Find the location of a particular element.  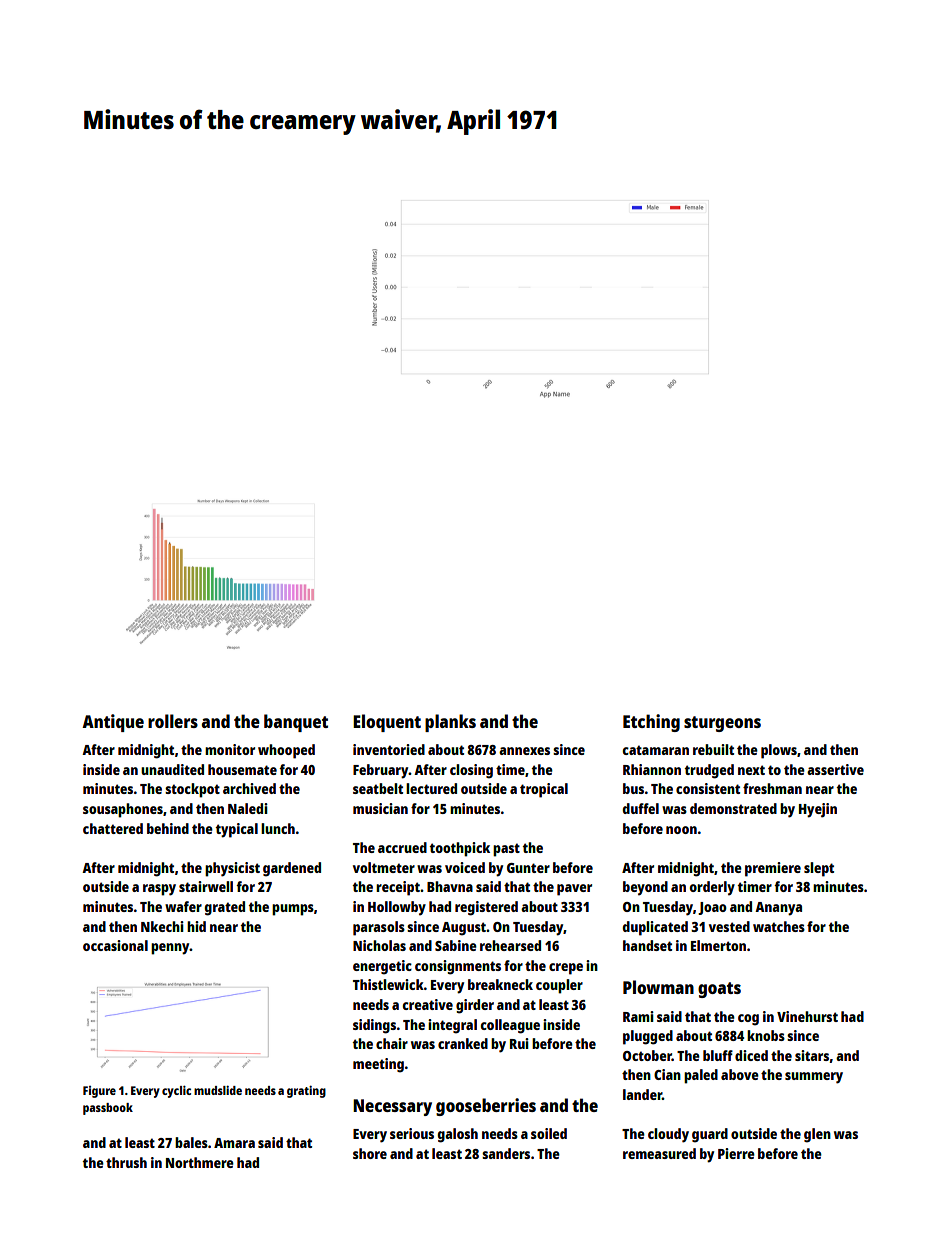

bluff is located at coordinates (718, 1055).
